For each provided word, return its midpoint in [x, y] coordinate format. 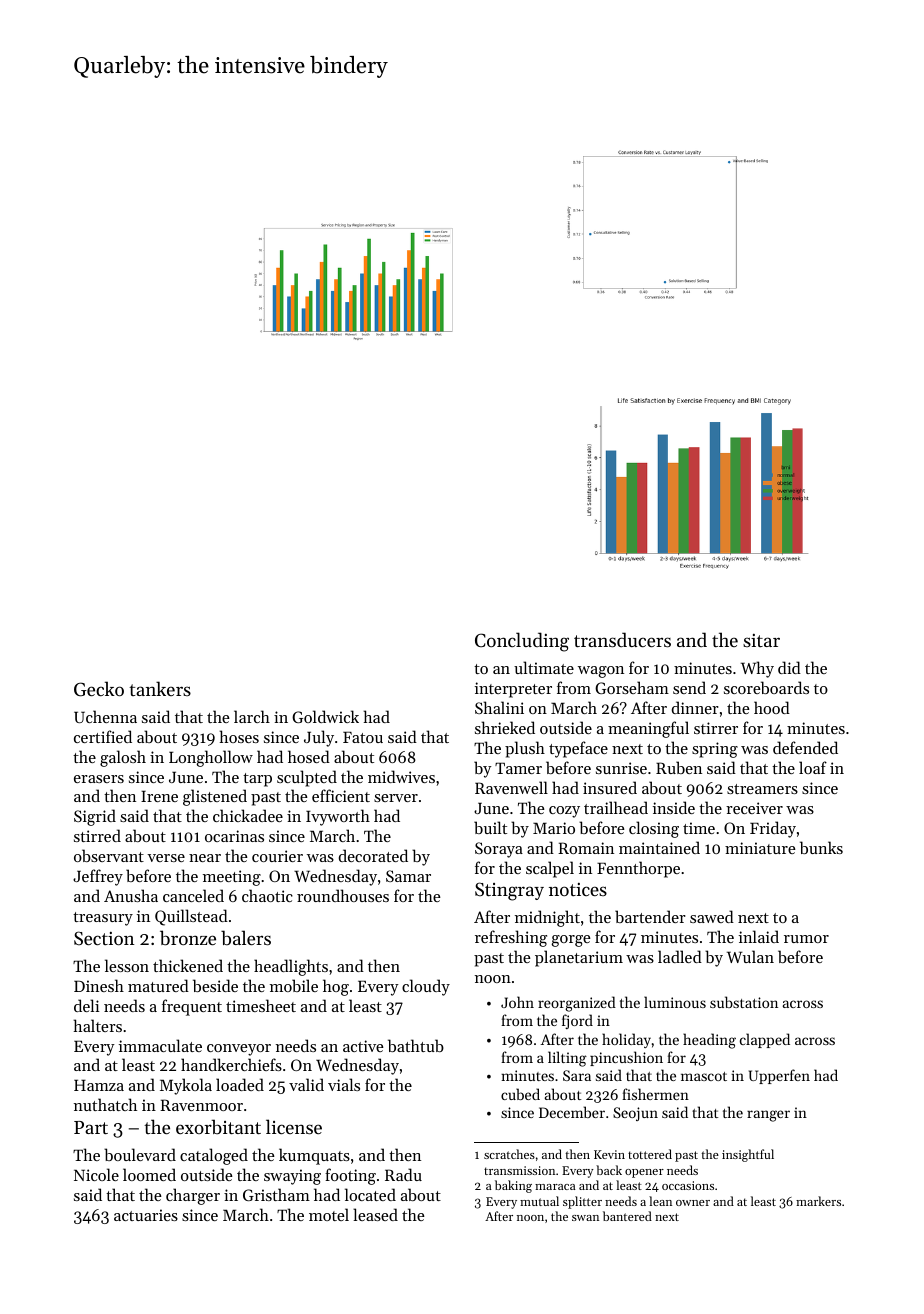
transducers [622, 639]
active [363, 1046]
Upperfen [779, 1076]
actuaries [146, 1215]
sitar [761, 640]
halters [97, 1025]
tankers [160, 688]
